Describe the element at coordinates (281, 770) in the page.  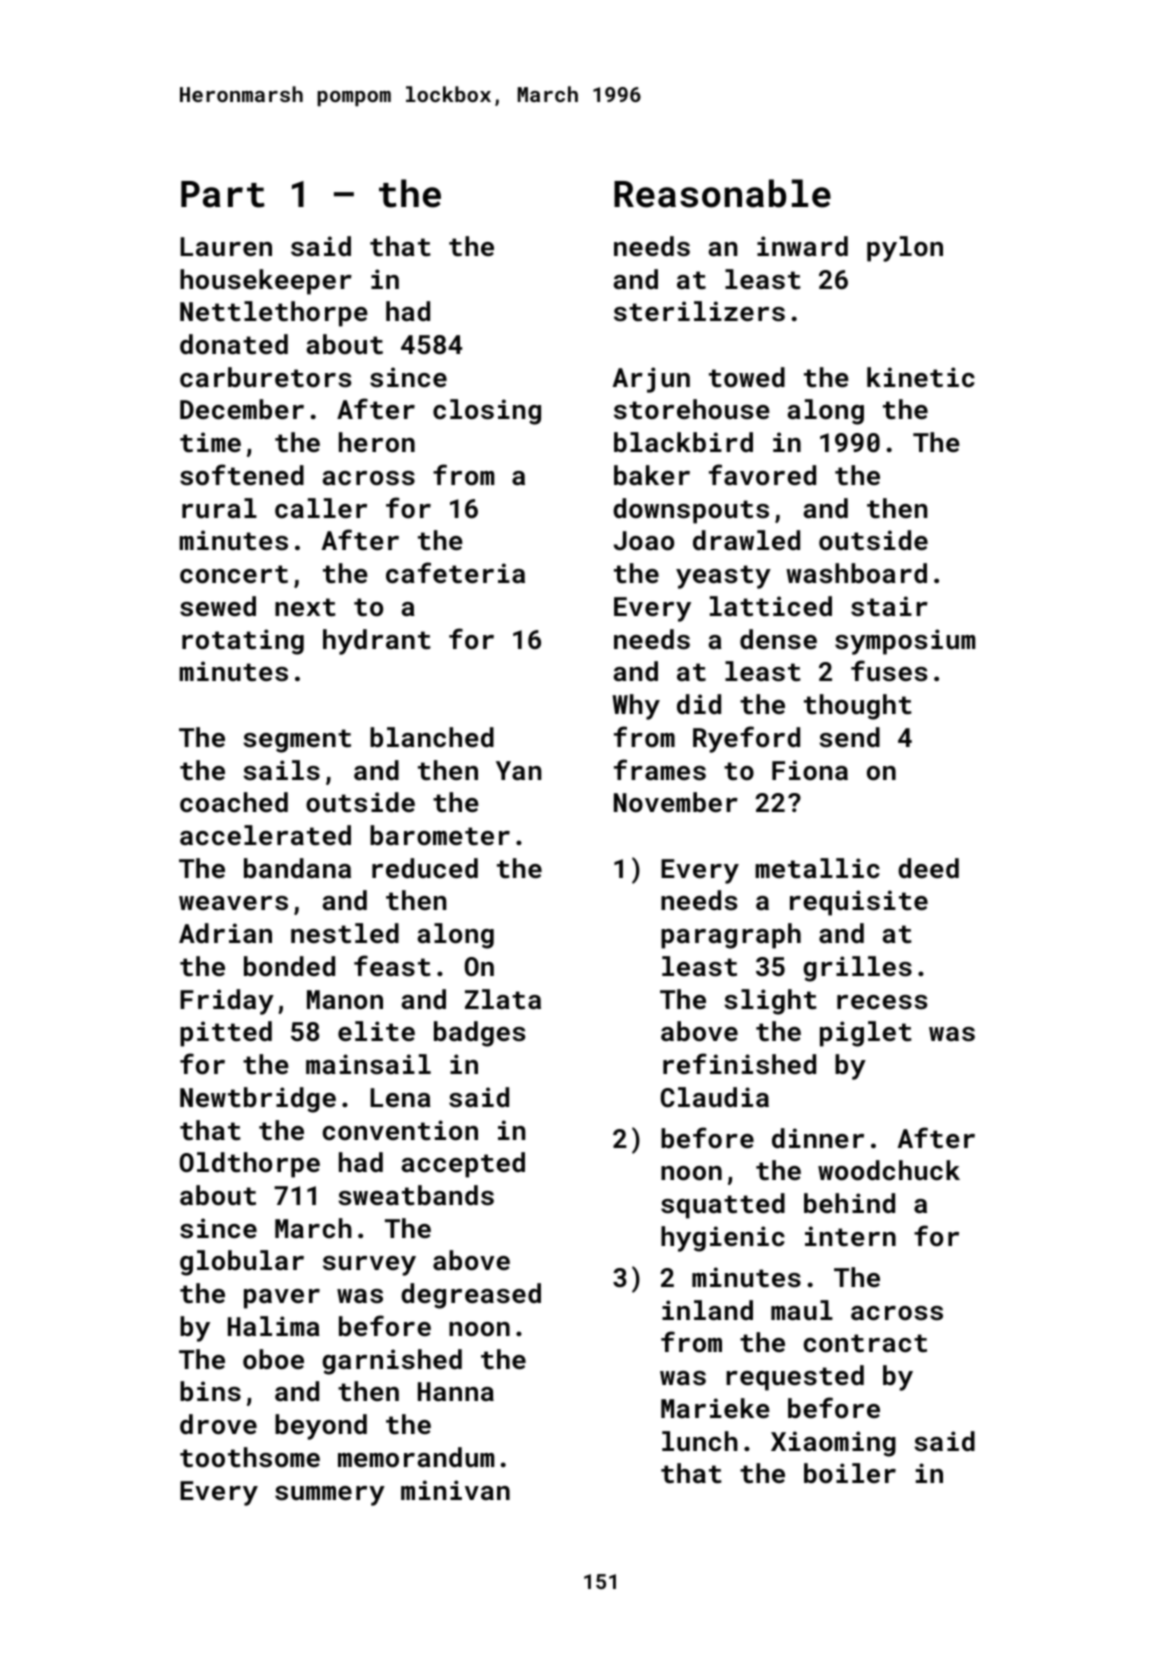
I see `sails` at that location.
